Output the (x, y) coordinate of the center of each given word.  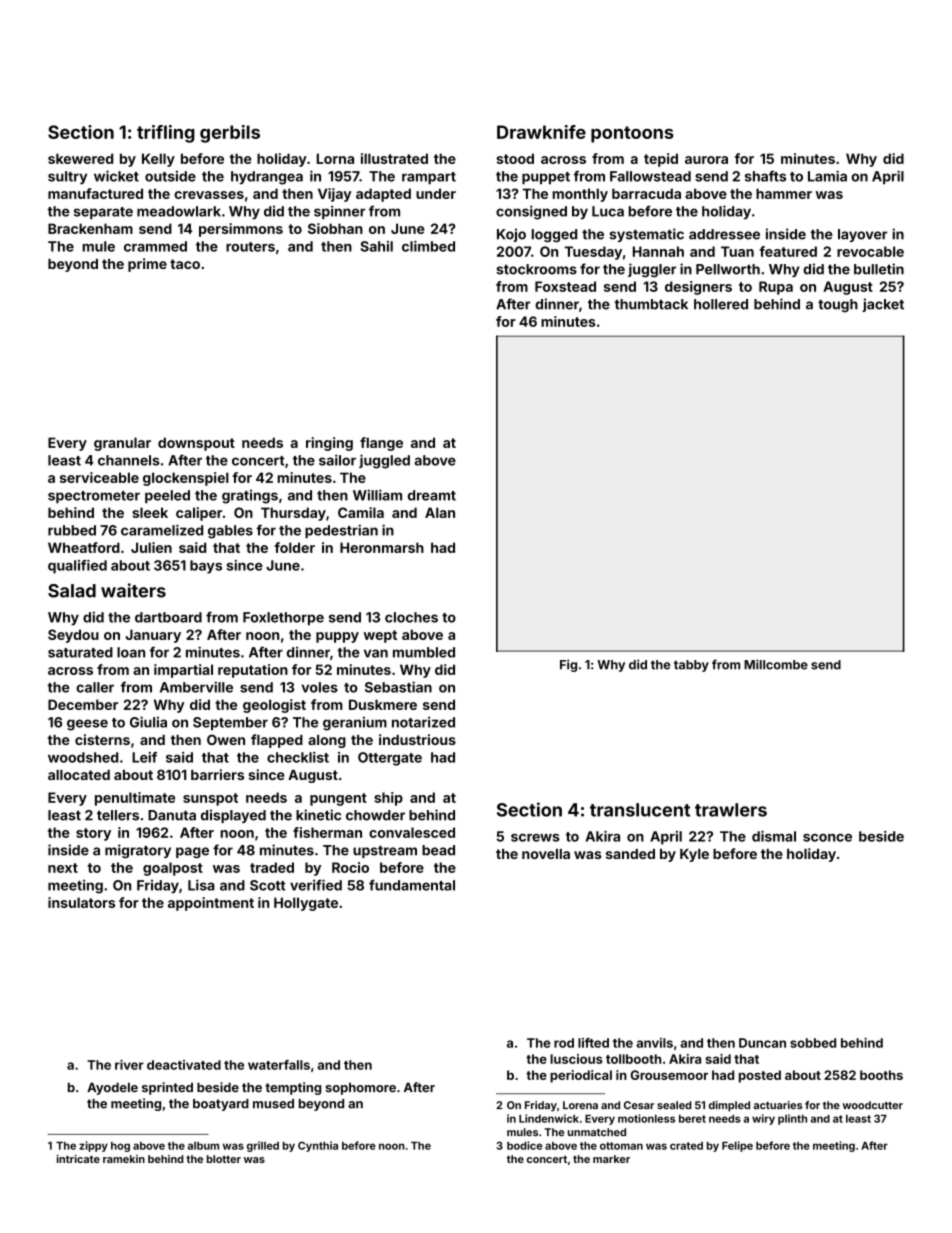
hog (120, 1147)
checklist (298, 757)
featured (788, 251)
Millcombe (776, 664)
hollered (721, 304)
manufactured (95, 193)
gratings (250, 497)
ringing (329, 444)
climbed (428, 246)
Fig (568, 665)
